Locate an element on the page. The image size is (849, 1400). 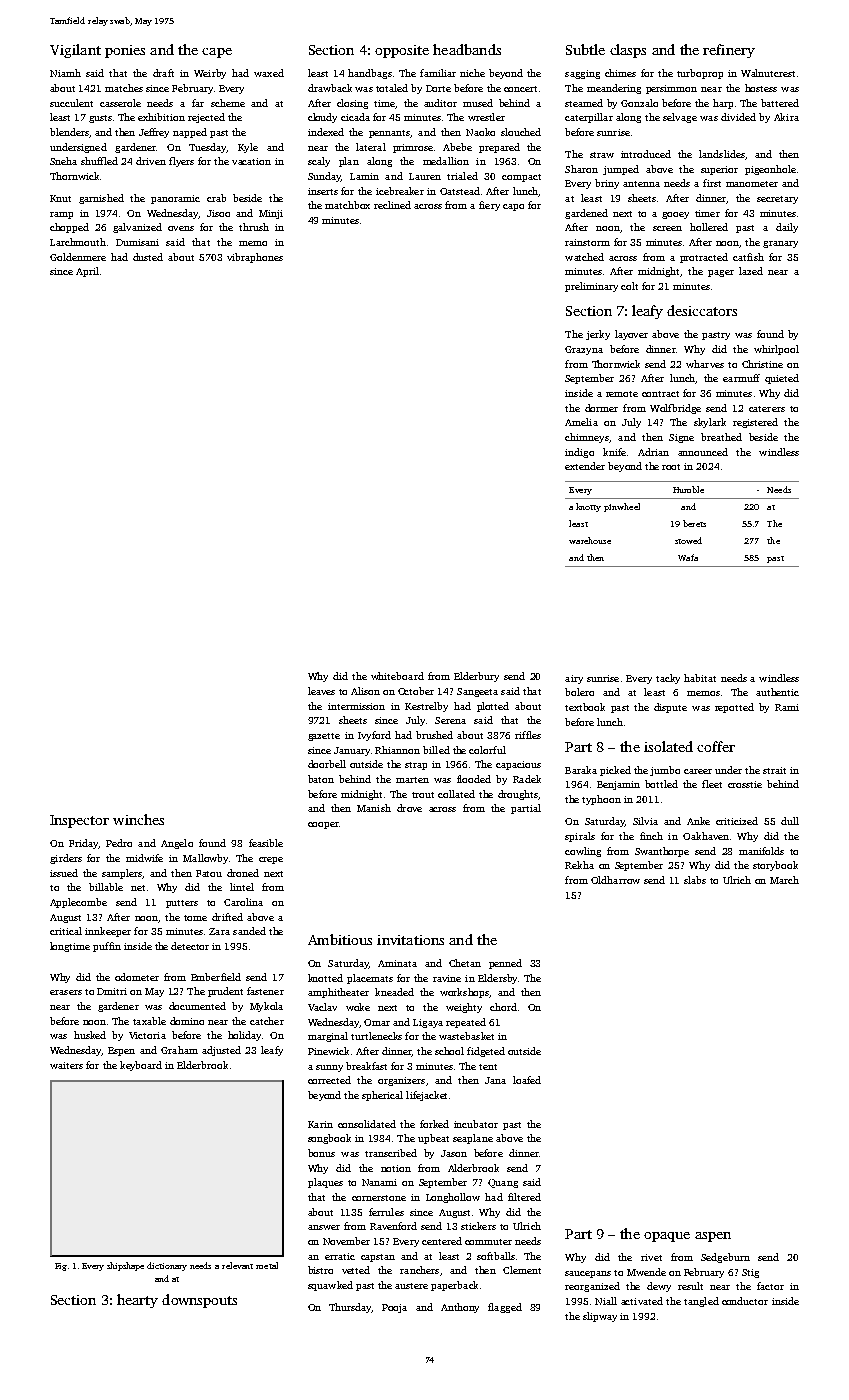
headbands is located at coordinates (467, 49).
